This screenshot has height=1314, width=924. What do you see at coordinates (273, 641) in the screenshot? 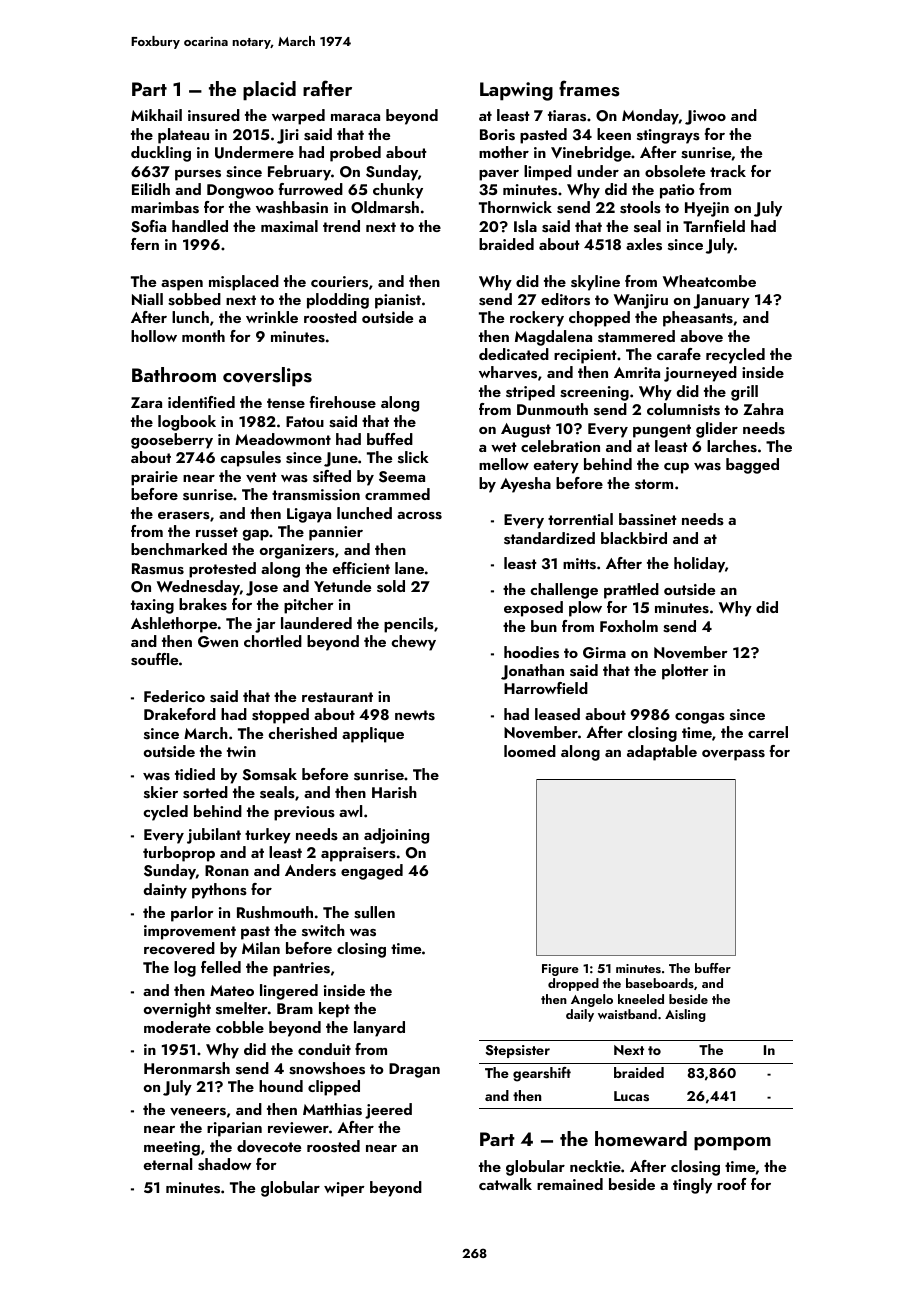
I see `chortled` at bounding box center [273, 641].
